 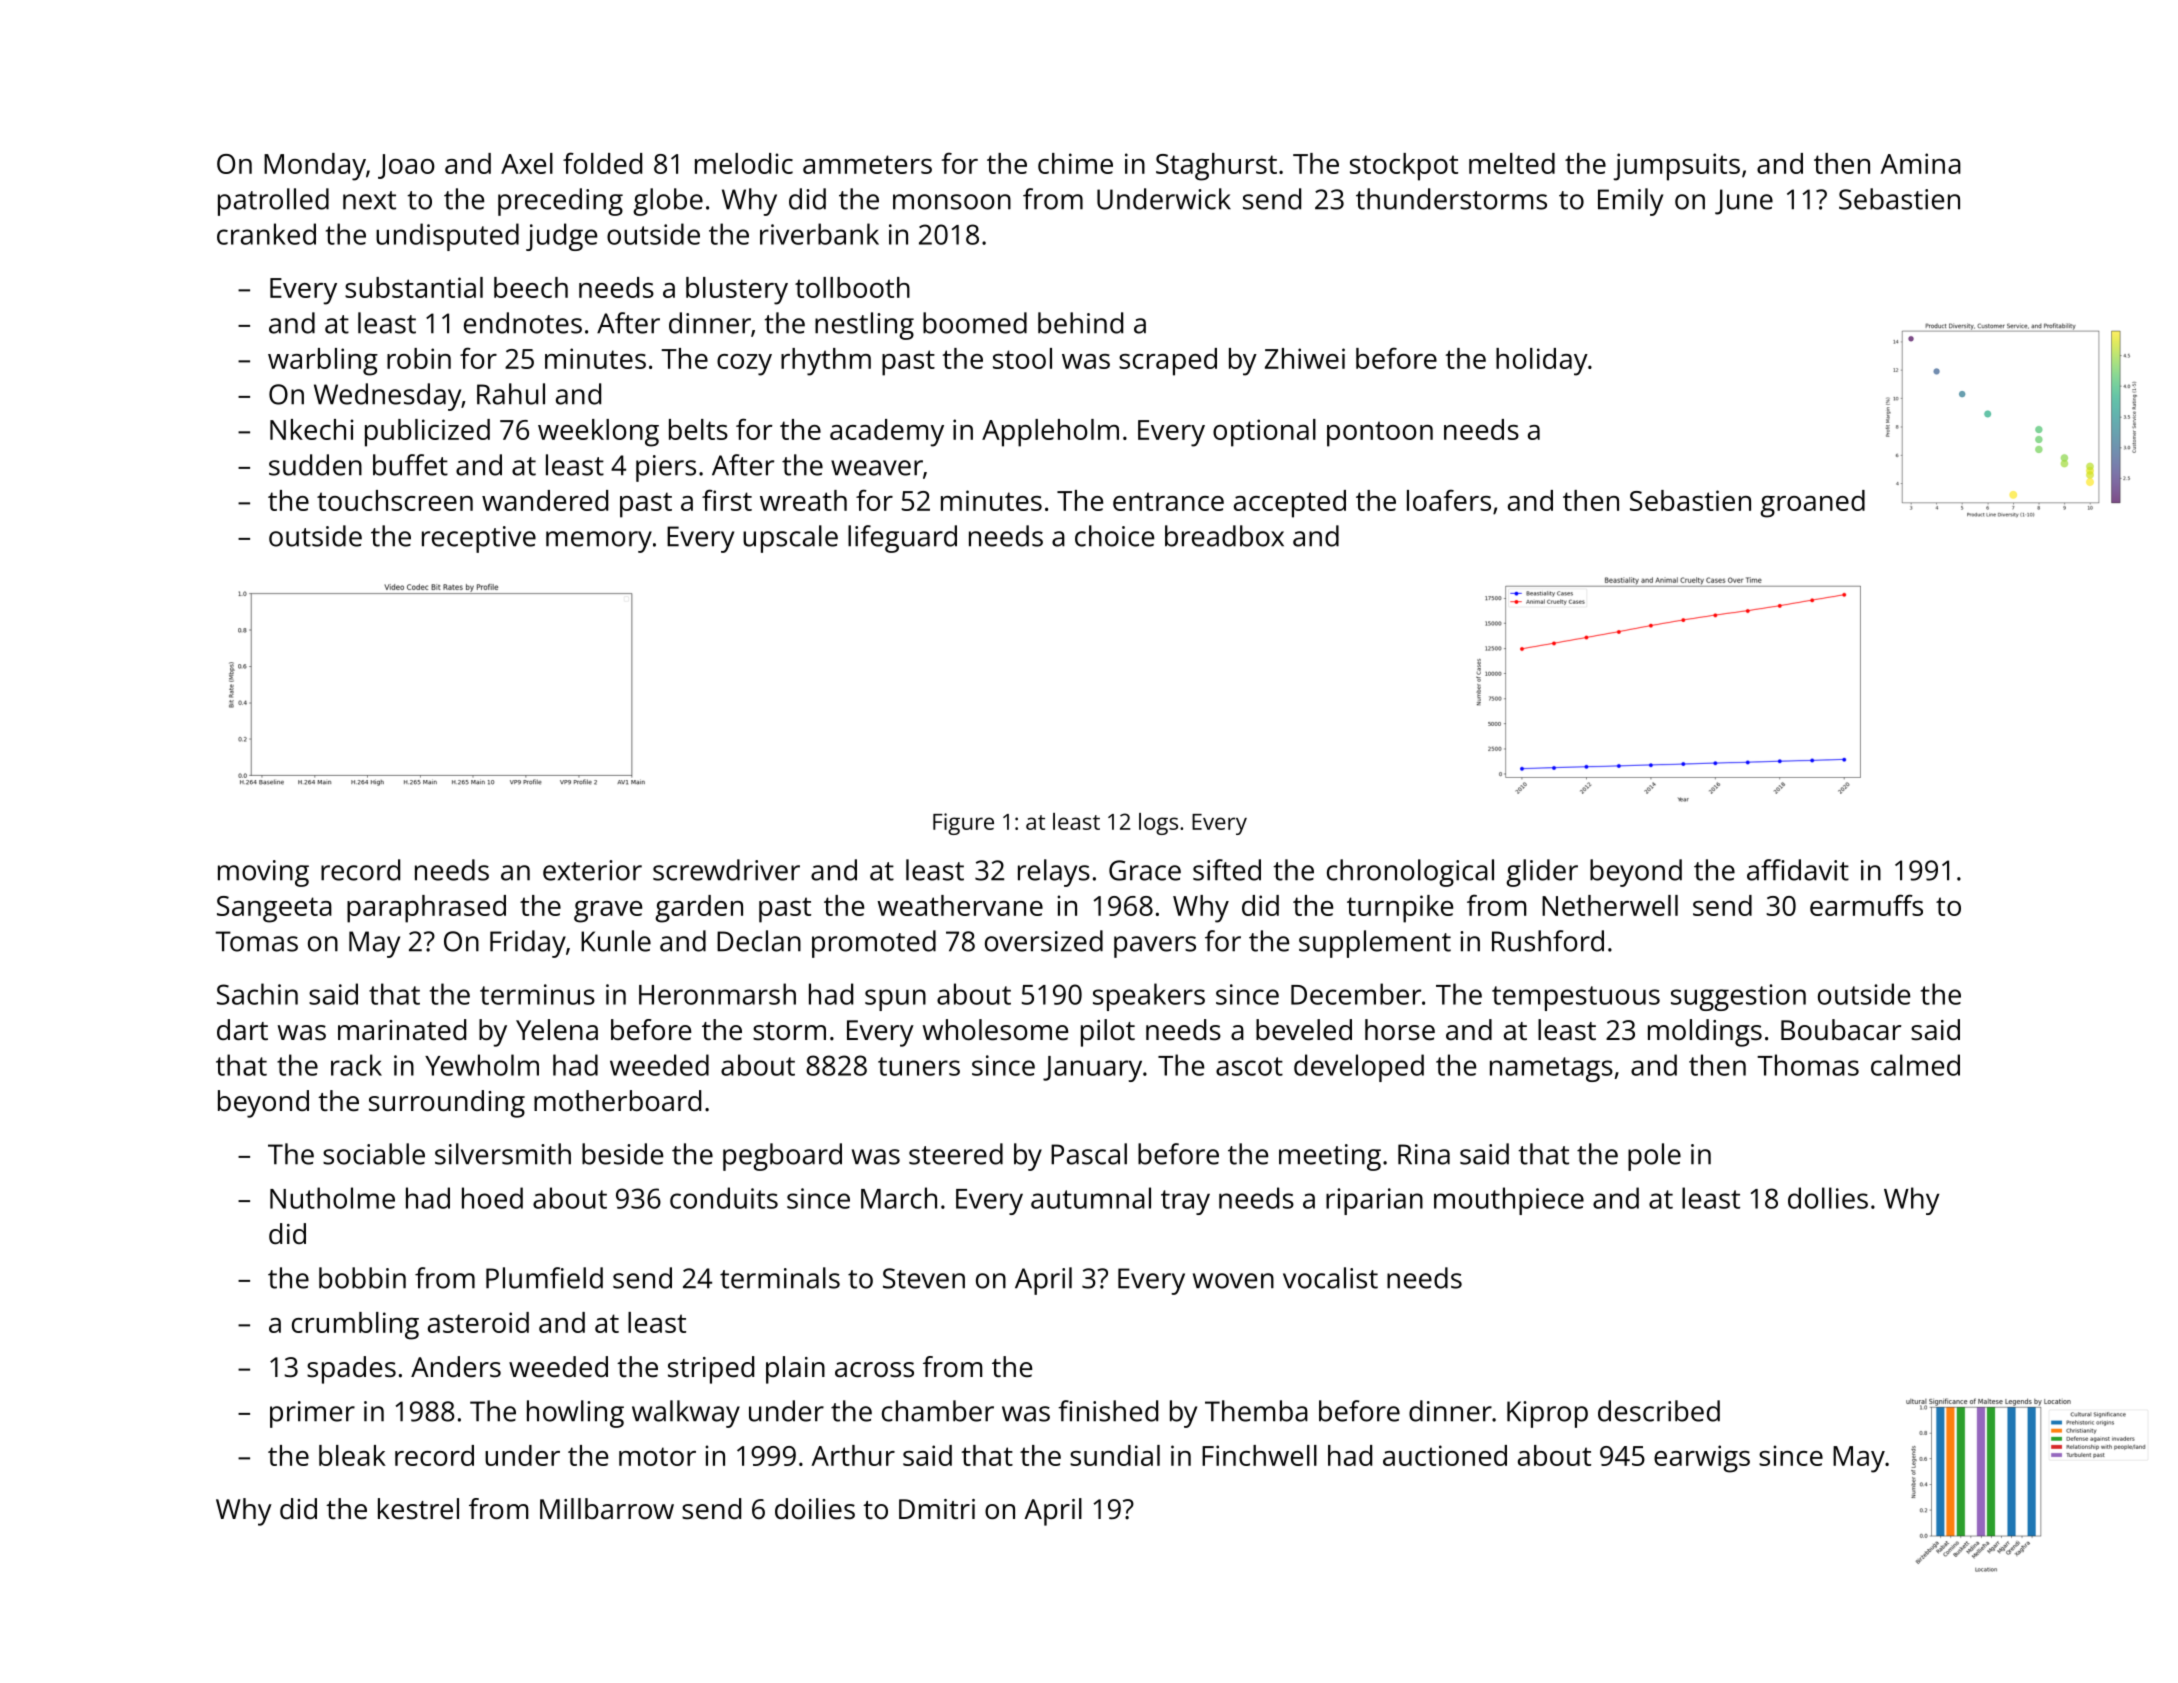 What do you see at coordinates (924, 1278) in the page?
I see `Steven` at bounding box center [924, 1278].
